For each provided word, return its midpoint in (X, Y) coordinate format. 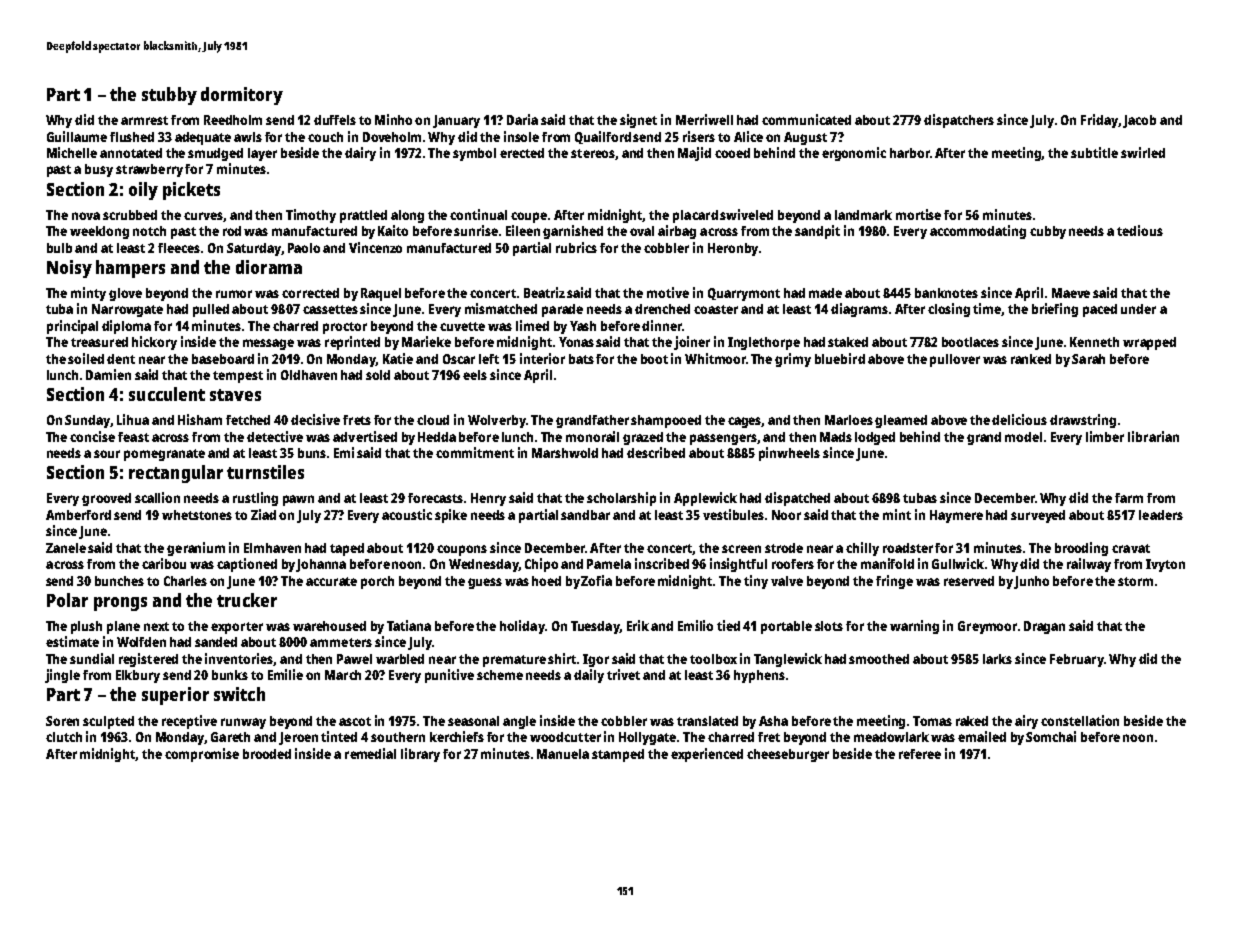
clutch (64, 737)
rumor (234, 294)
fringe (894, 582)
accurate (331, 581)
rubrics (576, 247)
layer (262, 154)
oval (642, 231)
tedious (1140, 230)
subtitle (1094, 152)
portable (786, 627)
